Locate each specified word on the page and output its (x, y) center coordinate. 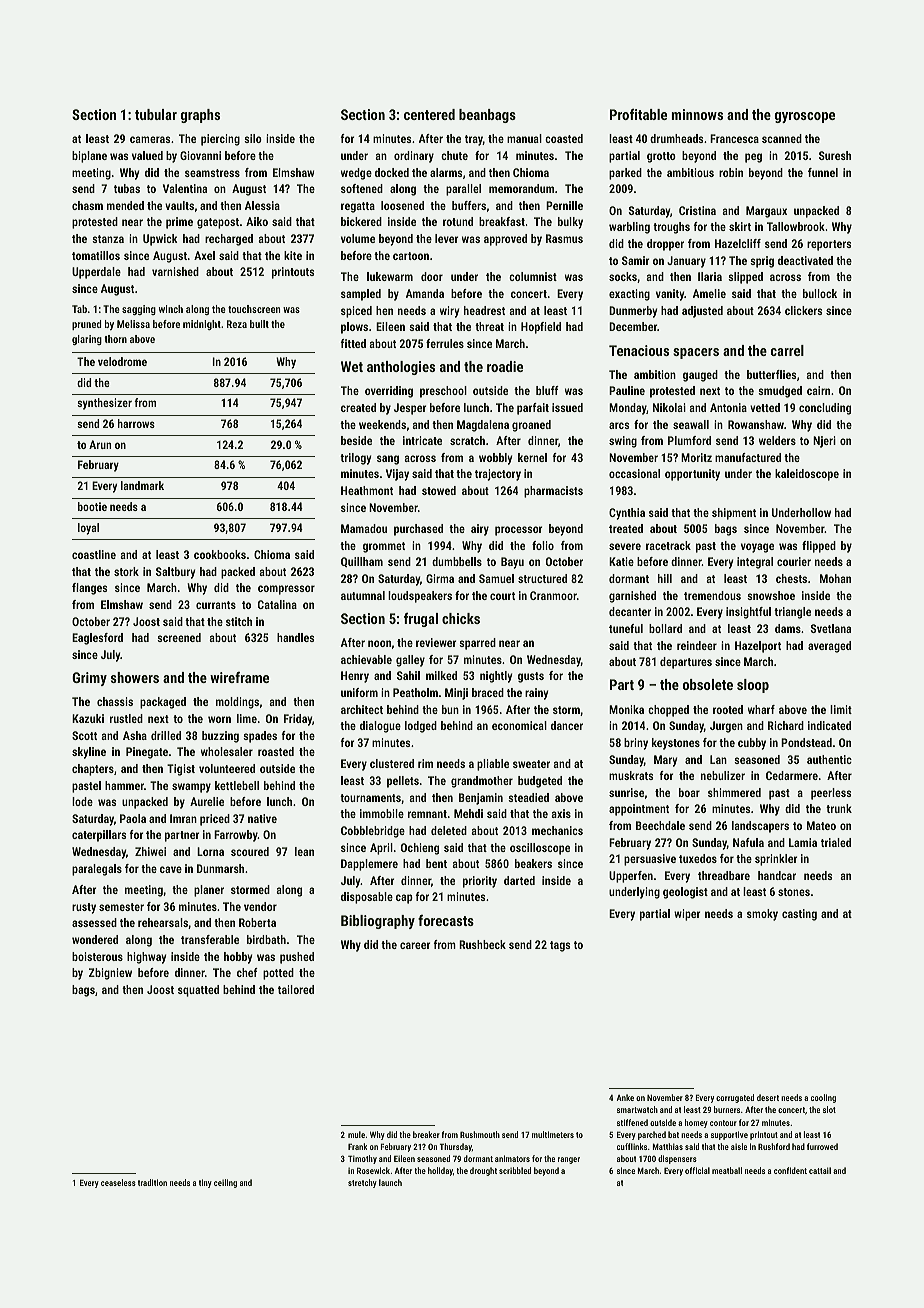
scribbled (515, 1170)
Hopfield (541, 328)
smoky (762, 915)
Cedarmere (792, 775)
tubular (156, 114)
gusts (531, 677)
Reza (237, 324)
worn (219, 719)
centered (429, 114)
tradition (152, 1182)
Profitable (638, 114)
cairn (818, 390)
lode (82, 801)
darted (519, 880)
